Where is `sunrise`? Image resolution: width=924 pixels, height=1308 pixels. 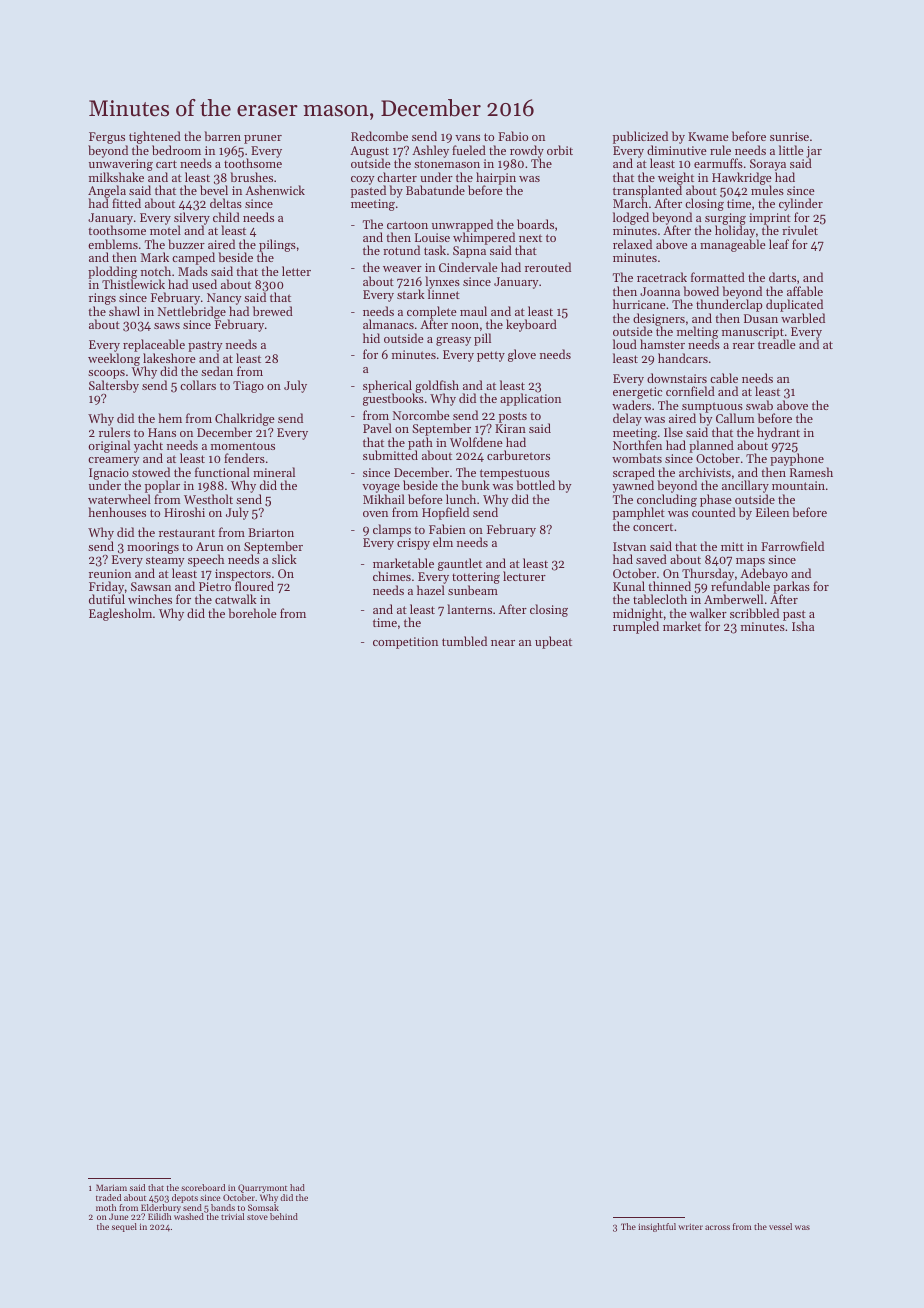 sunrise is located at coordinates (789, 136).
